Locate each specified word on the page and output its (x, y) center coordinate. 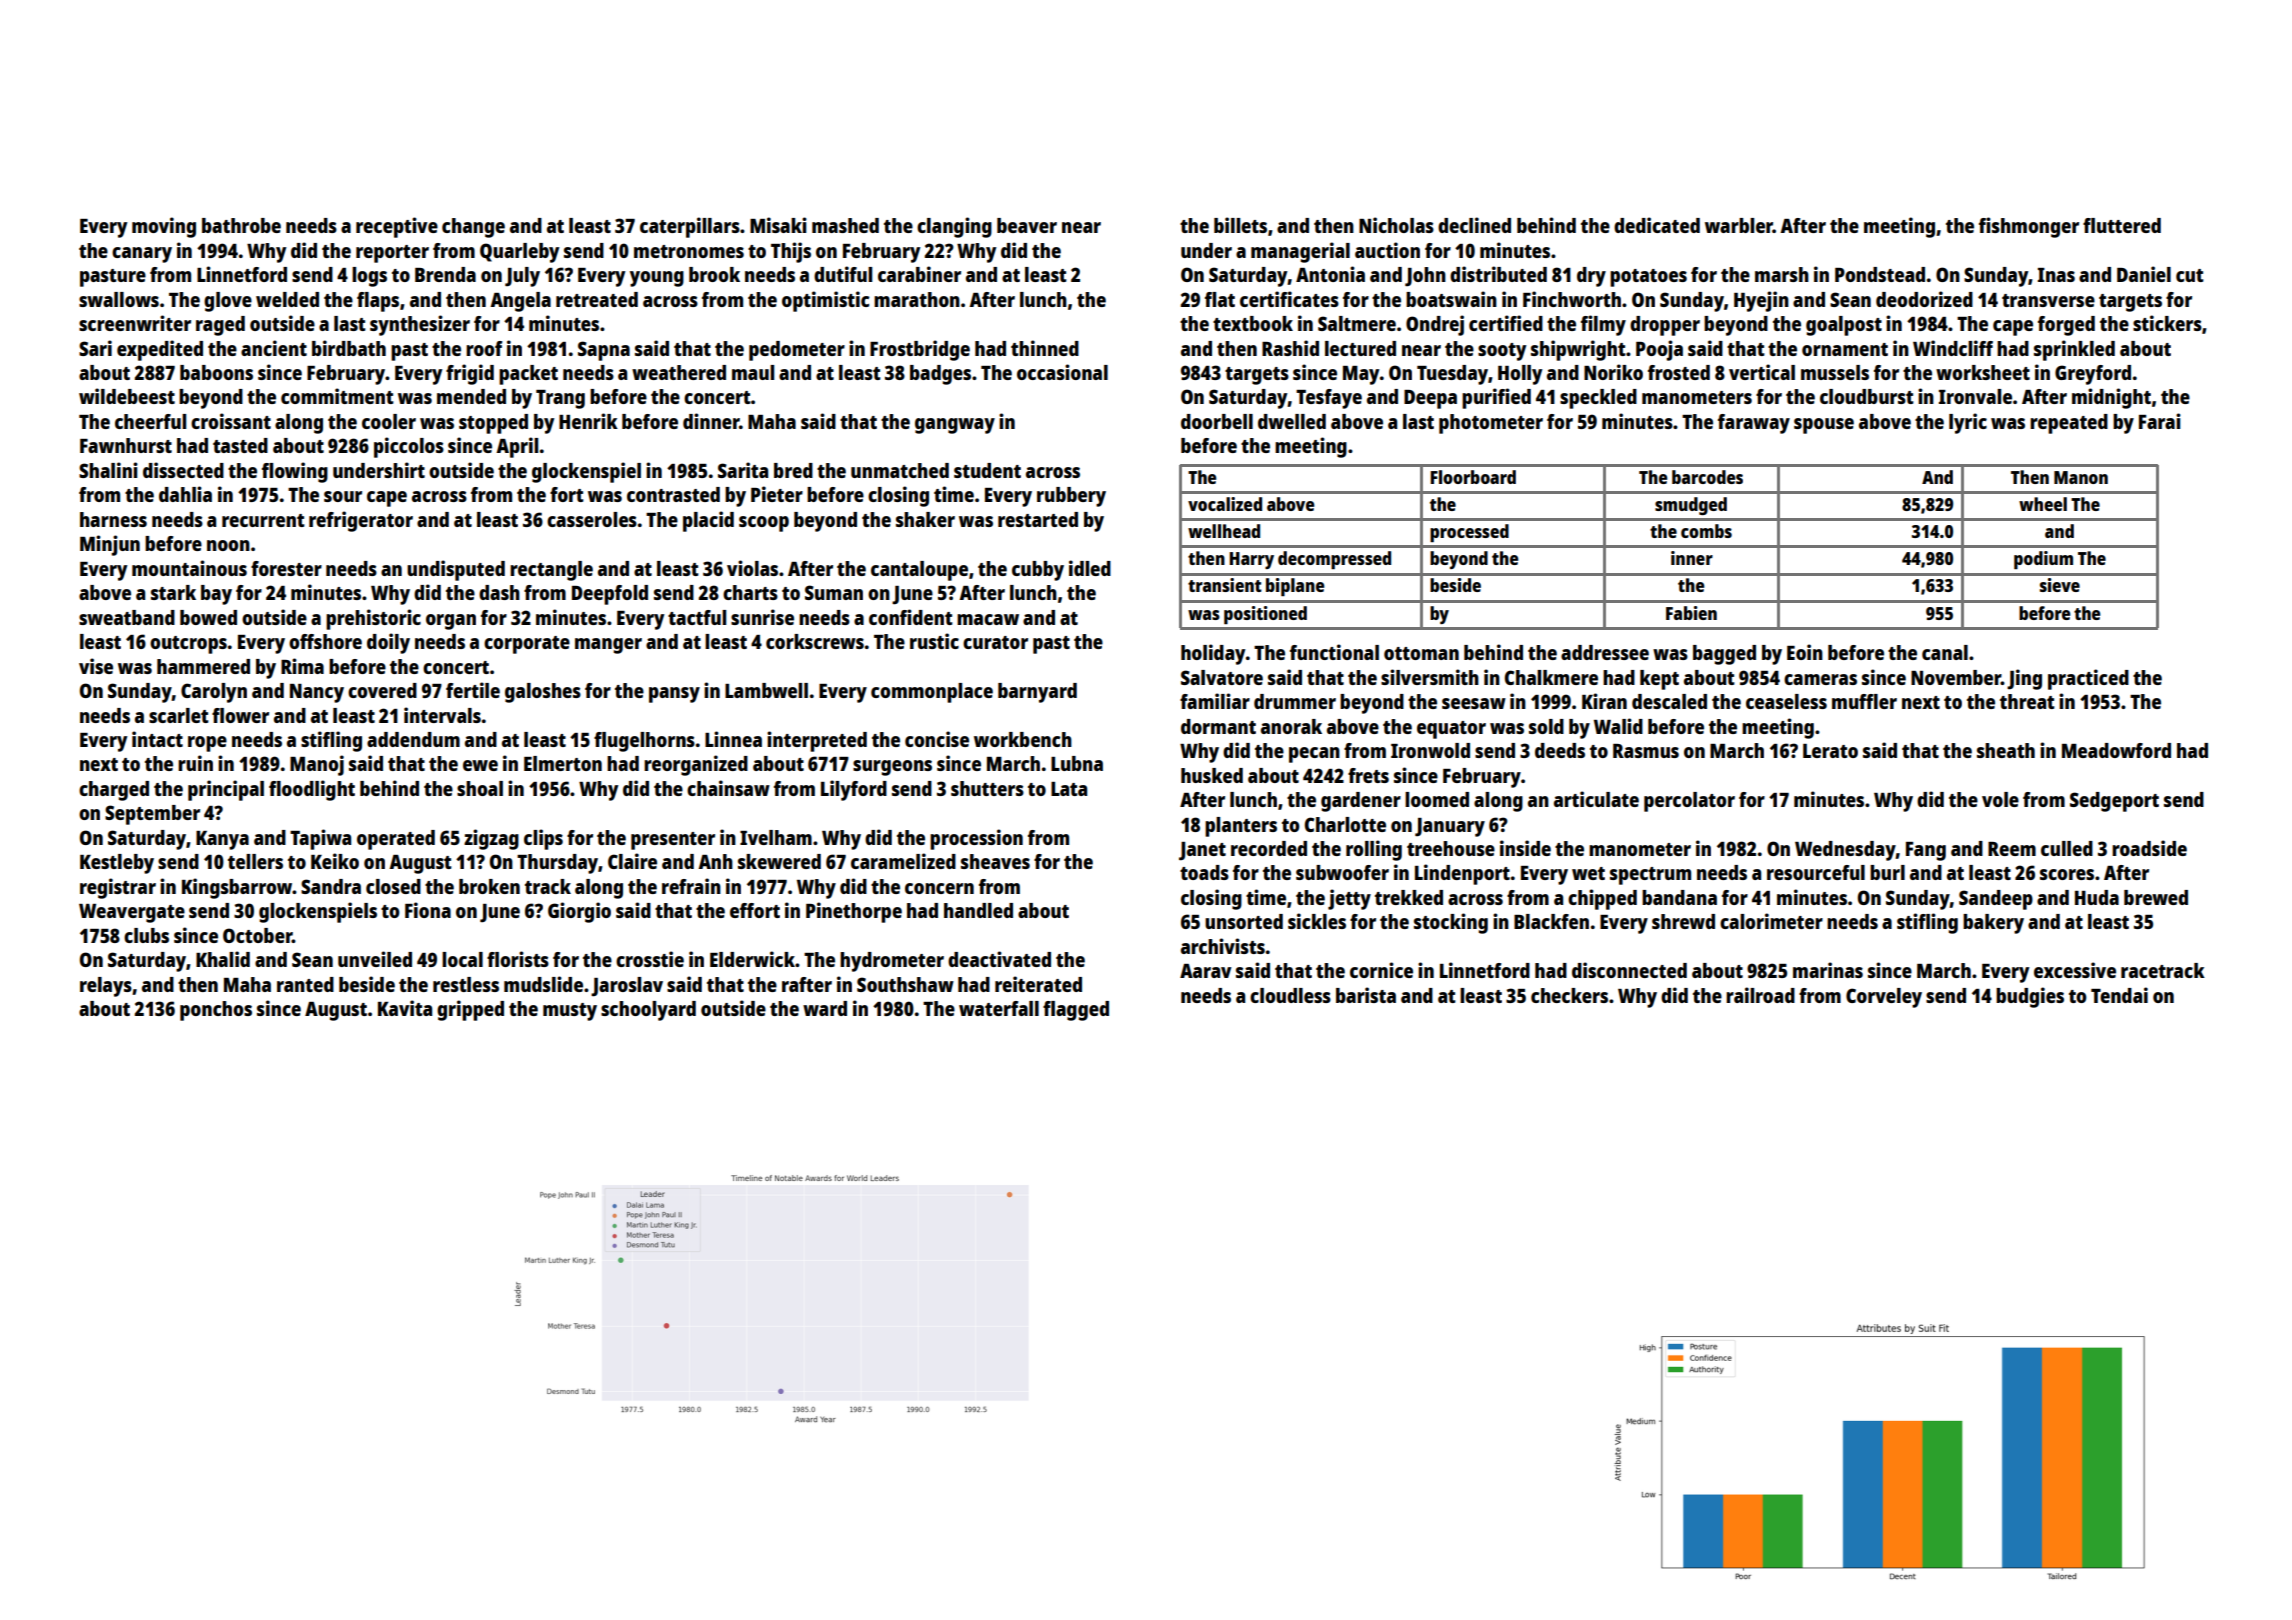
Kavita (405, 1008)
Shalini (108, 470)
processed (1469, 533)
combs (1706, 531)
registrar (118, 888)
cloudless (1290, 995)
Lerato (1830, 751)
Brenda (445, 274)
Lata (1069, 789)
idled (1090, 568)
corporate (527, 645)
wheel (2043, 504)
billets (1240, 225)
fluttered (2122, 225)
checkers (1569, 995)
